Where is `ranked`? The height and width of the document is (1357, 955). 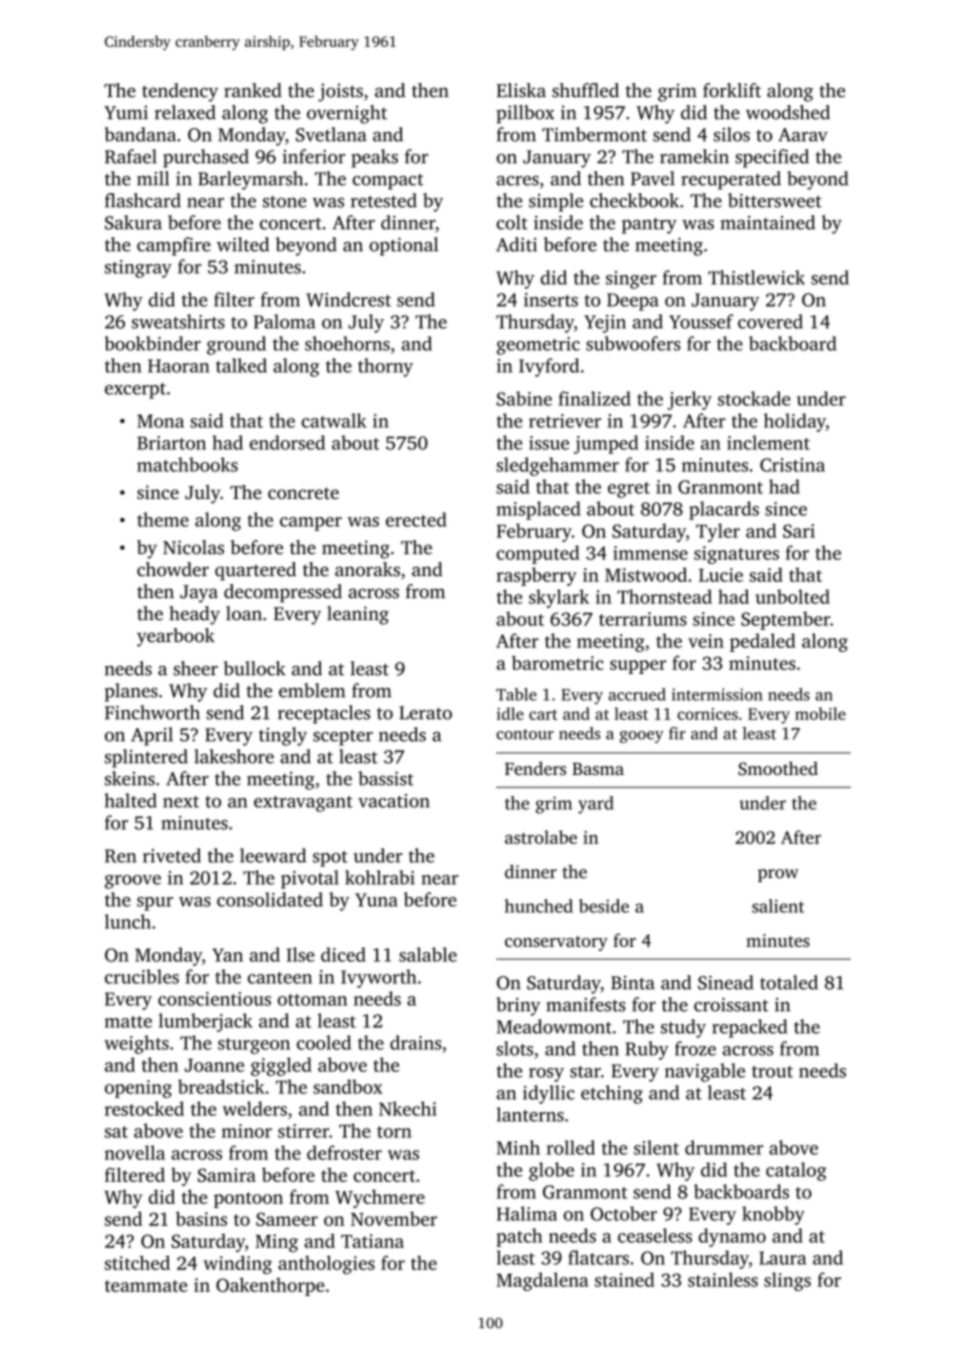 ranked is located at coordinates (253, 90).
